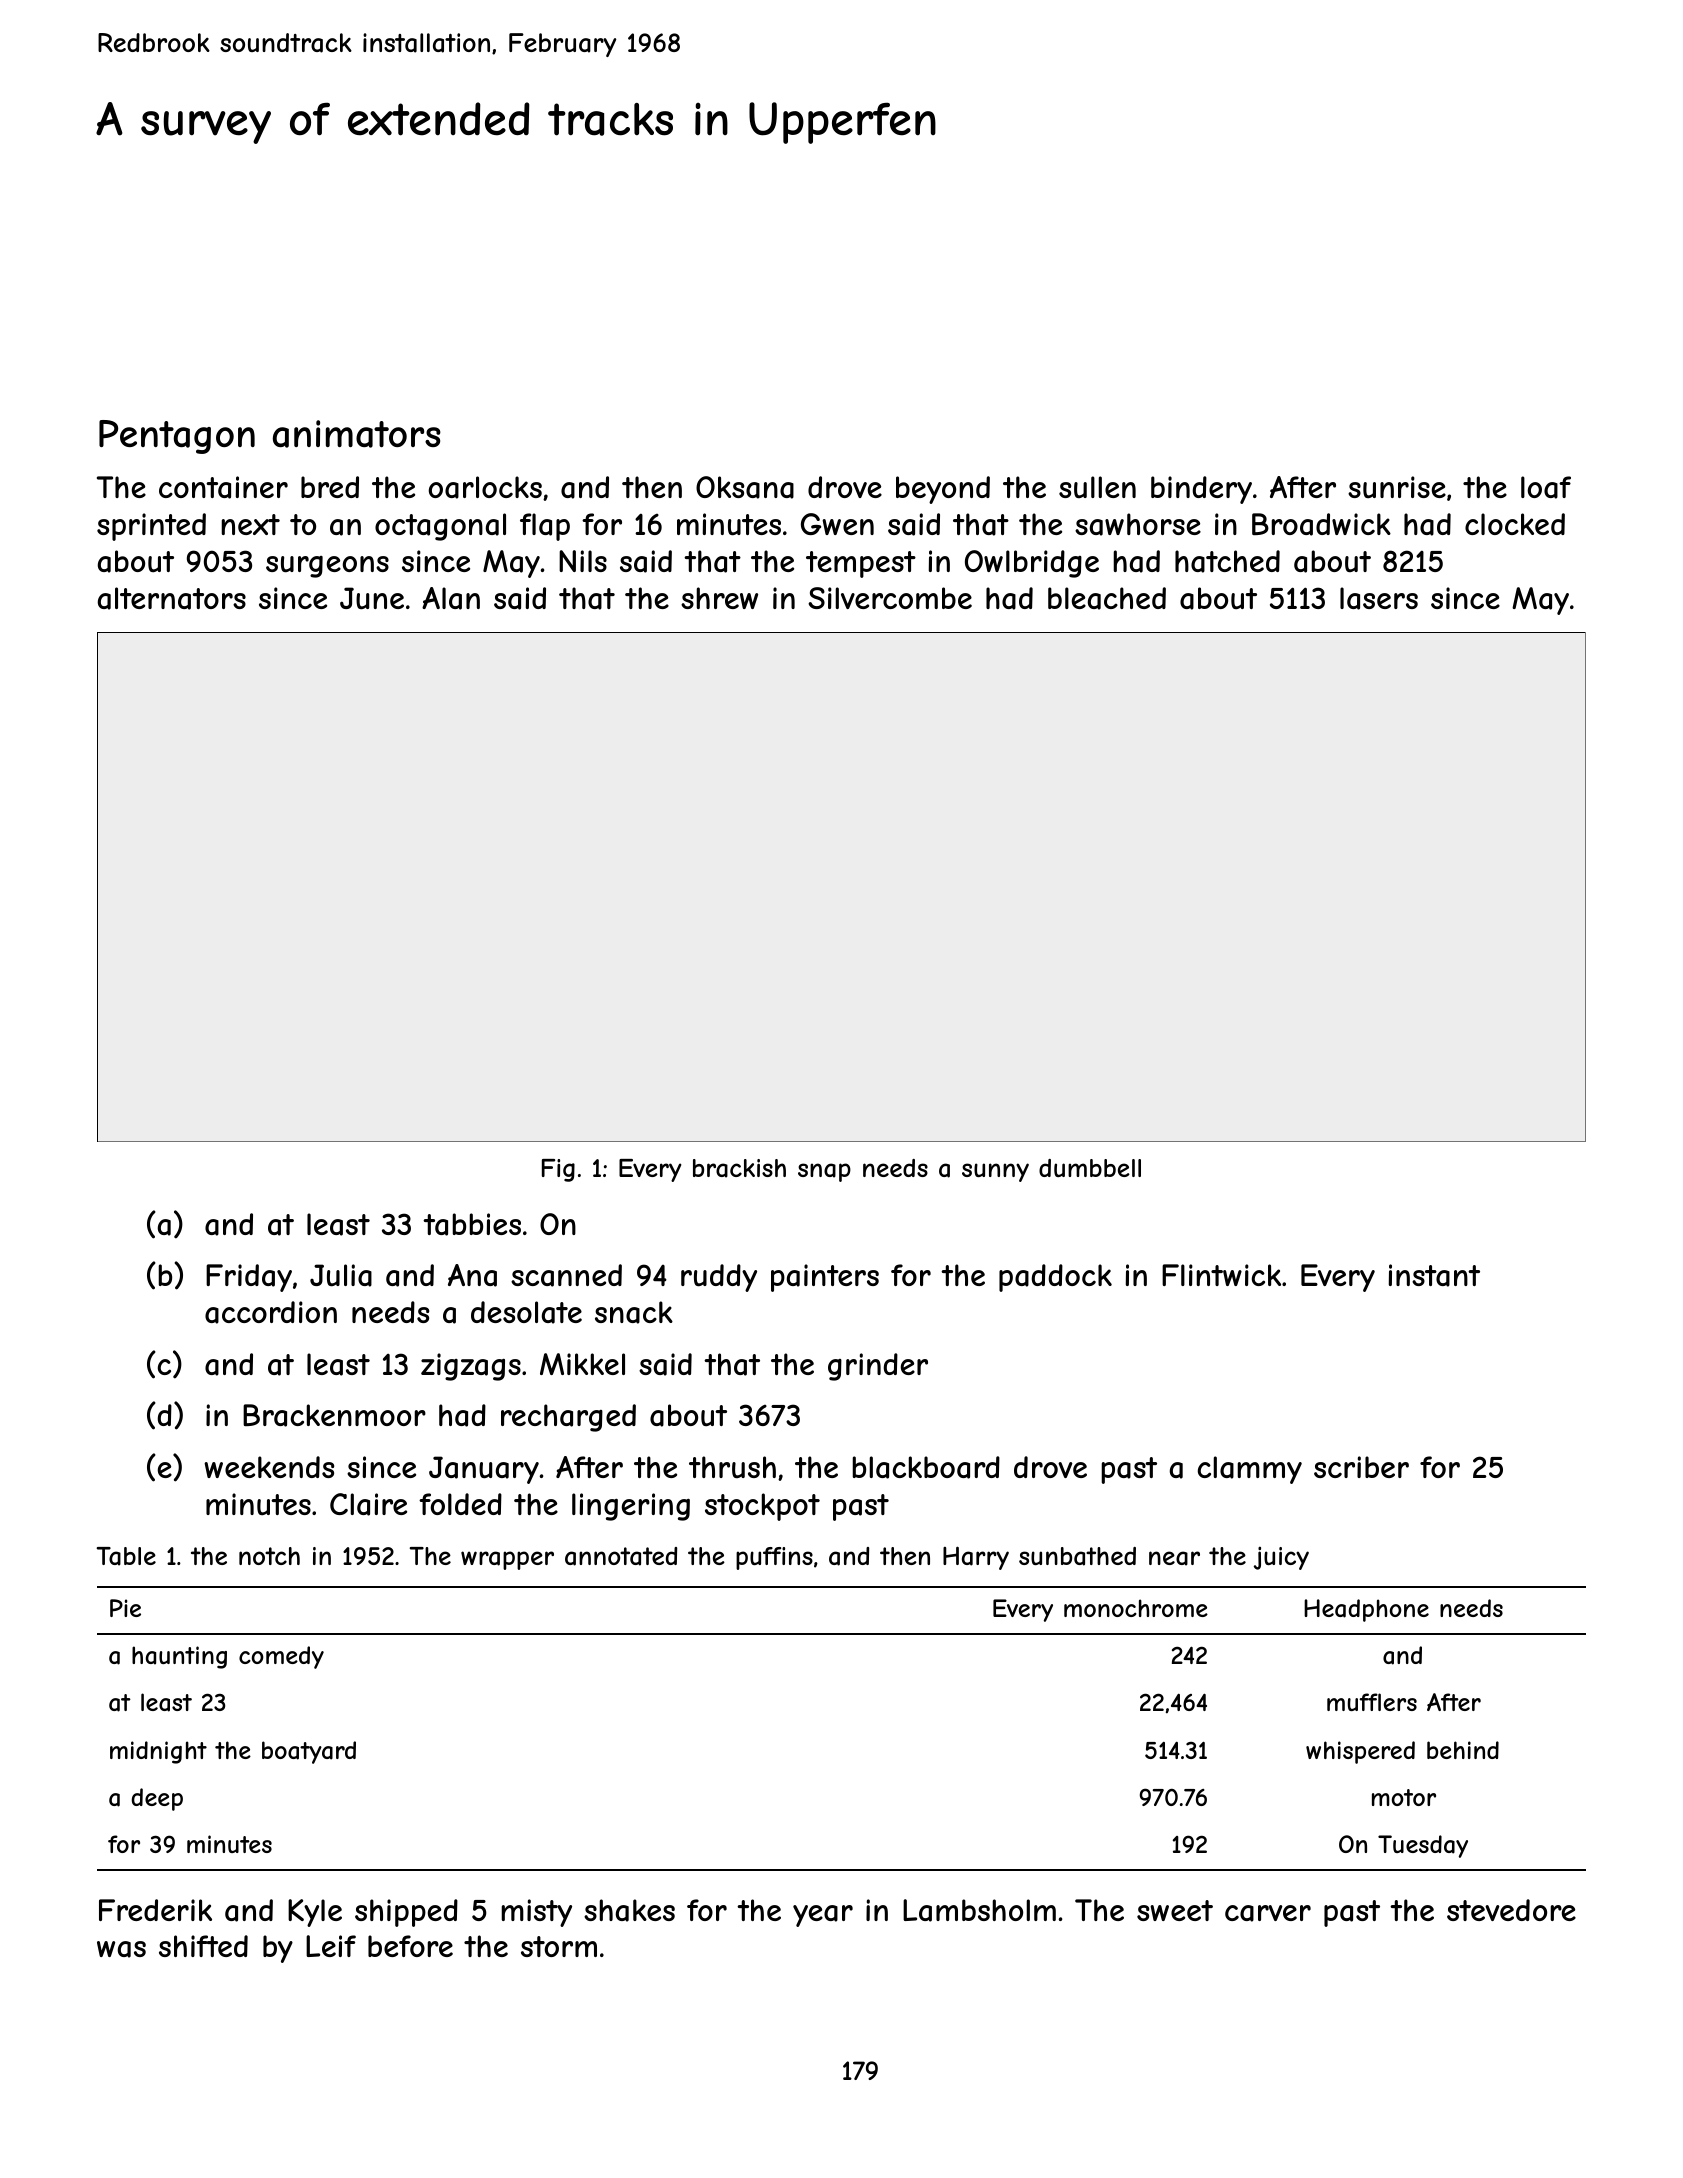  I want to click on Fig, so click(558, 1170).
